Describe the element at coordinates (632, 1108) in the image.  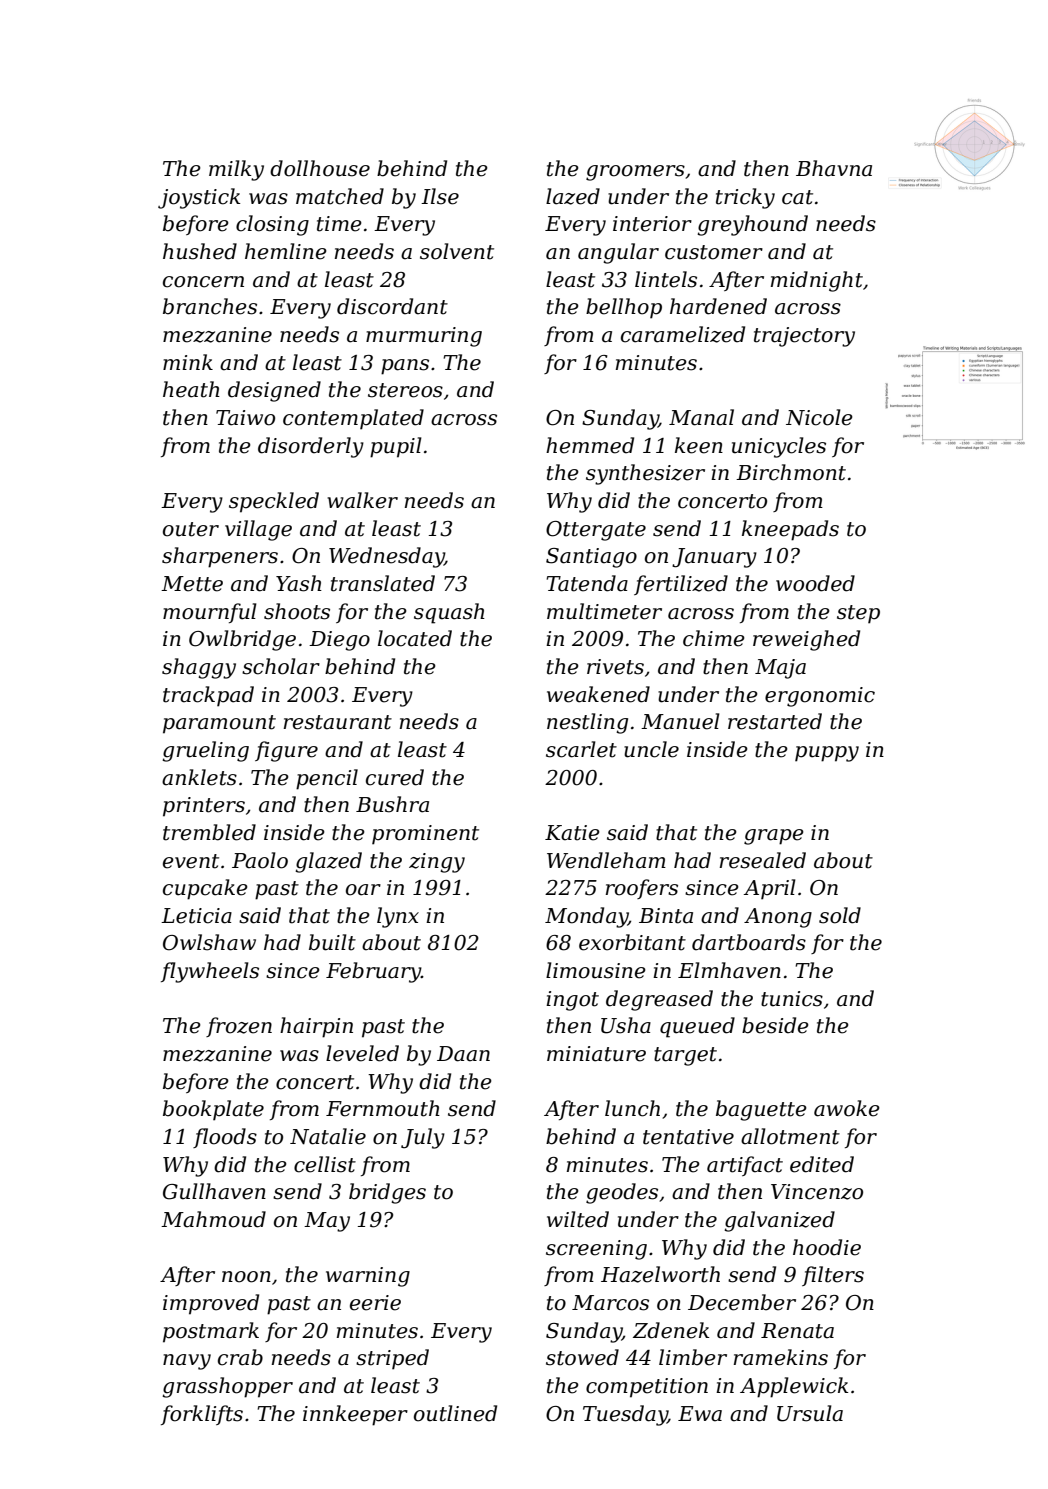
I see `lunch` at that location.
